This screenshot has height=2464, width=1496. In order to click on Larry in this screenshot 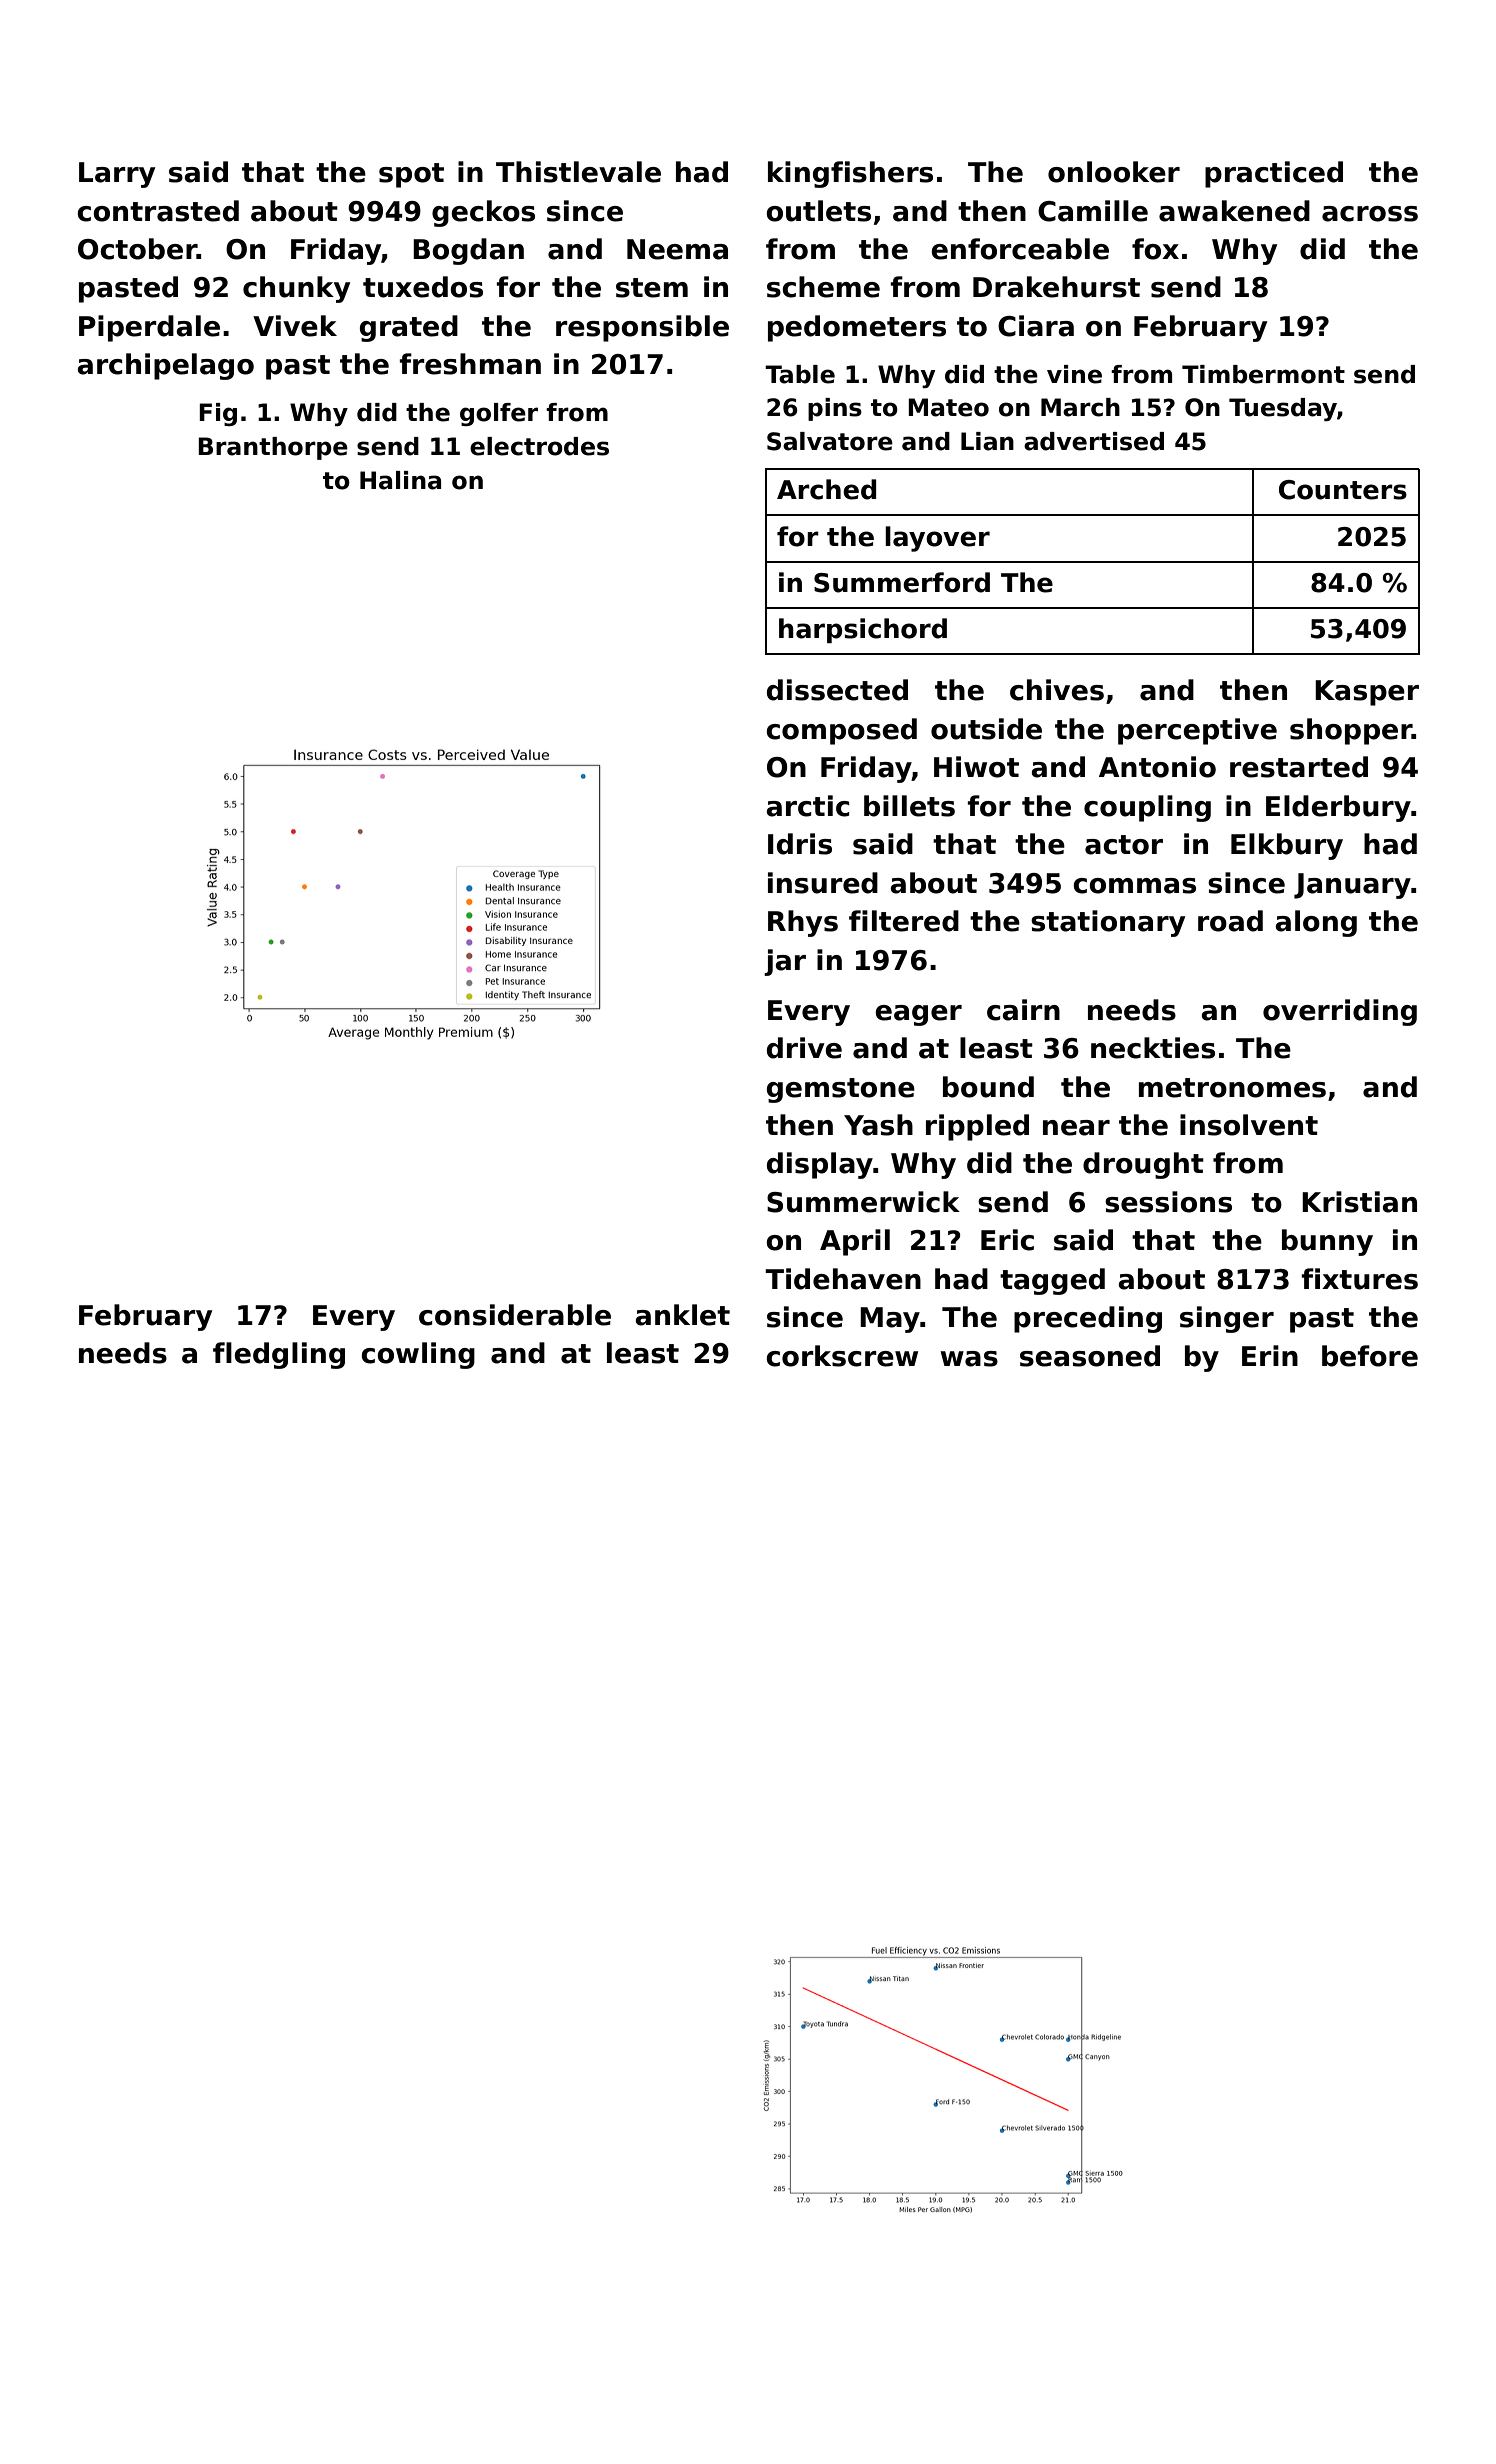, I will do `click(117, 175)`.
